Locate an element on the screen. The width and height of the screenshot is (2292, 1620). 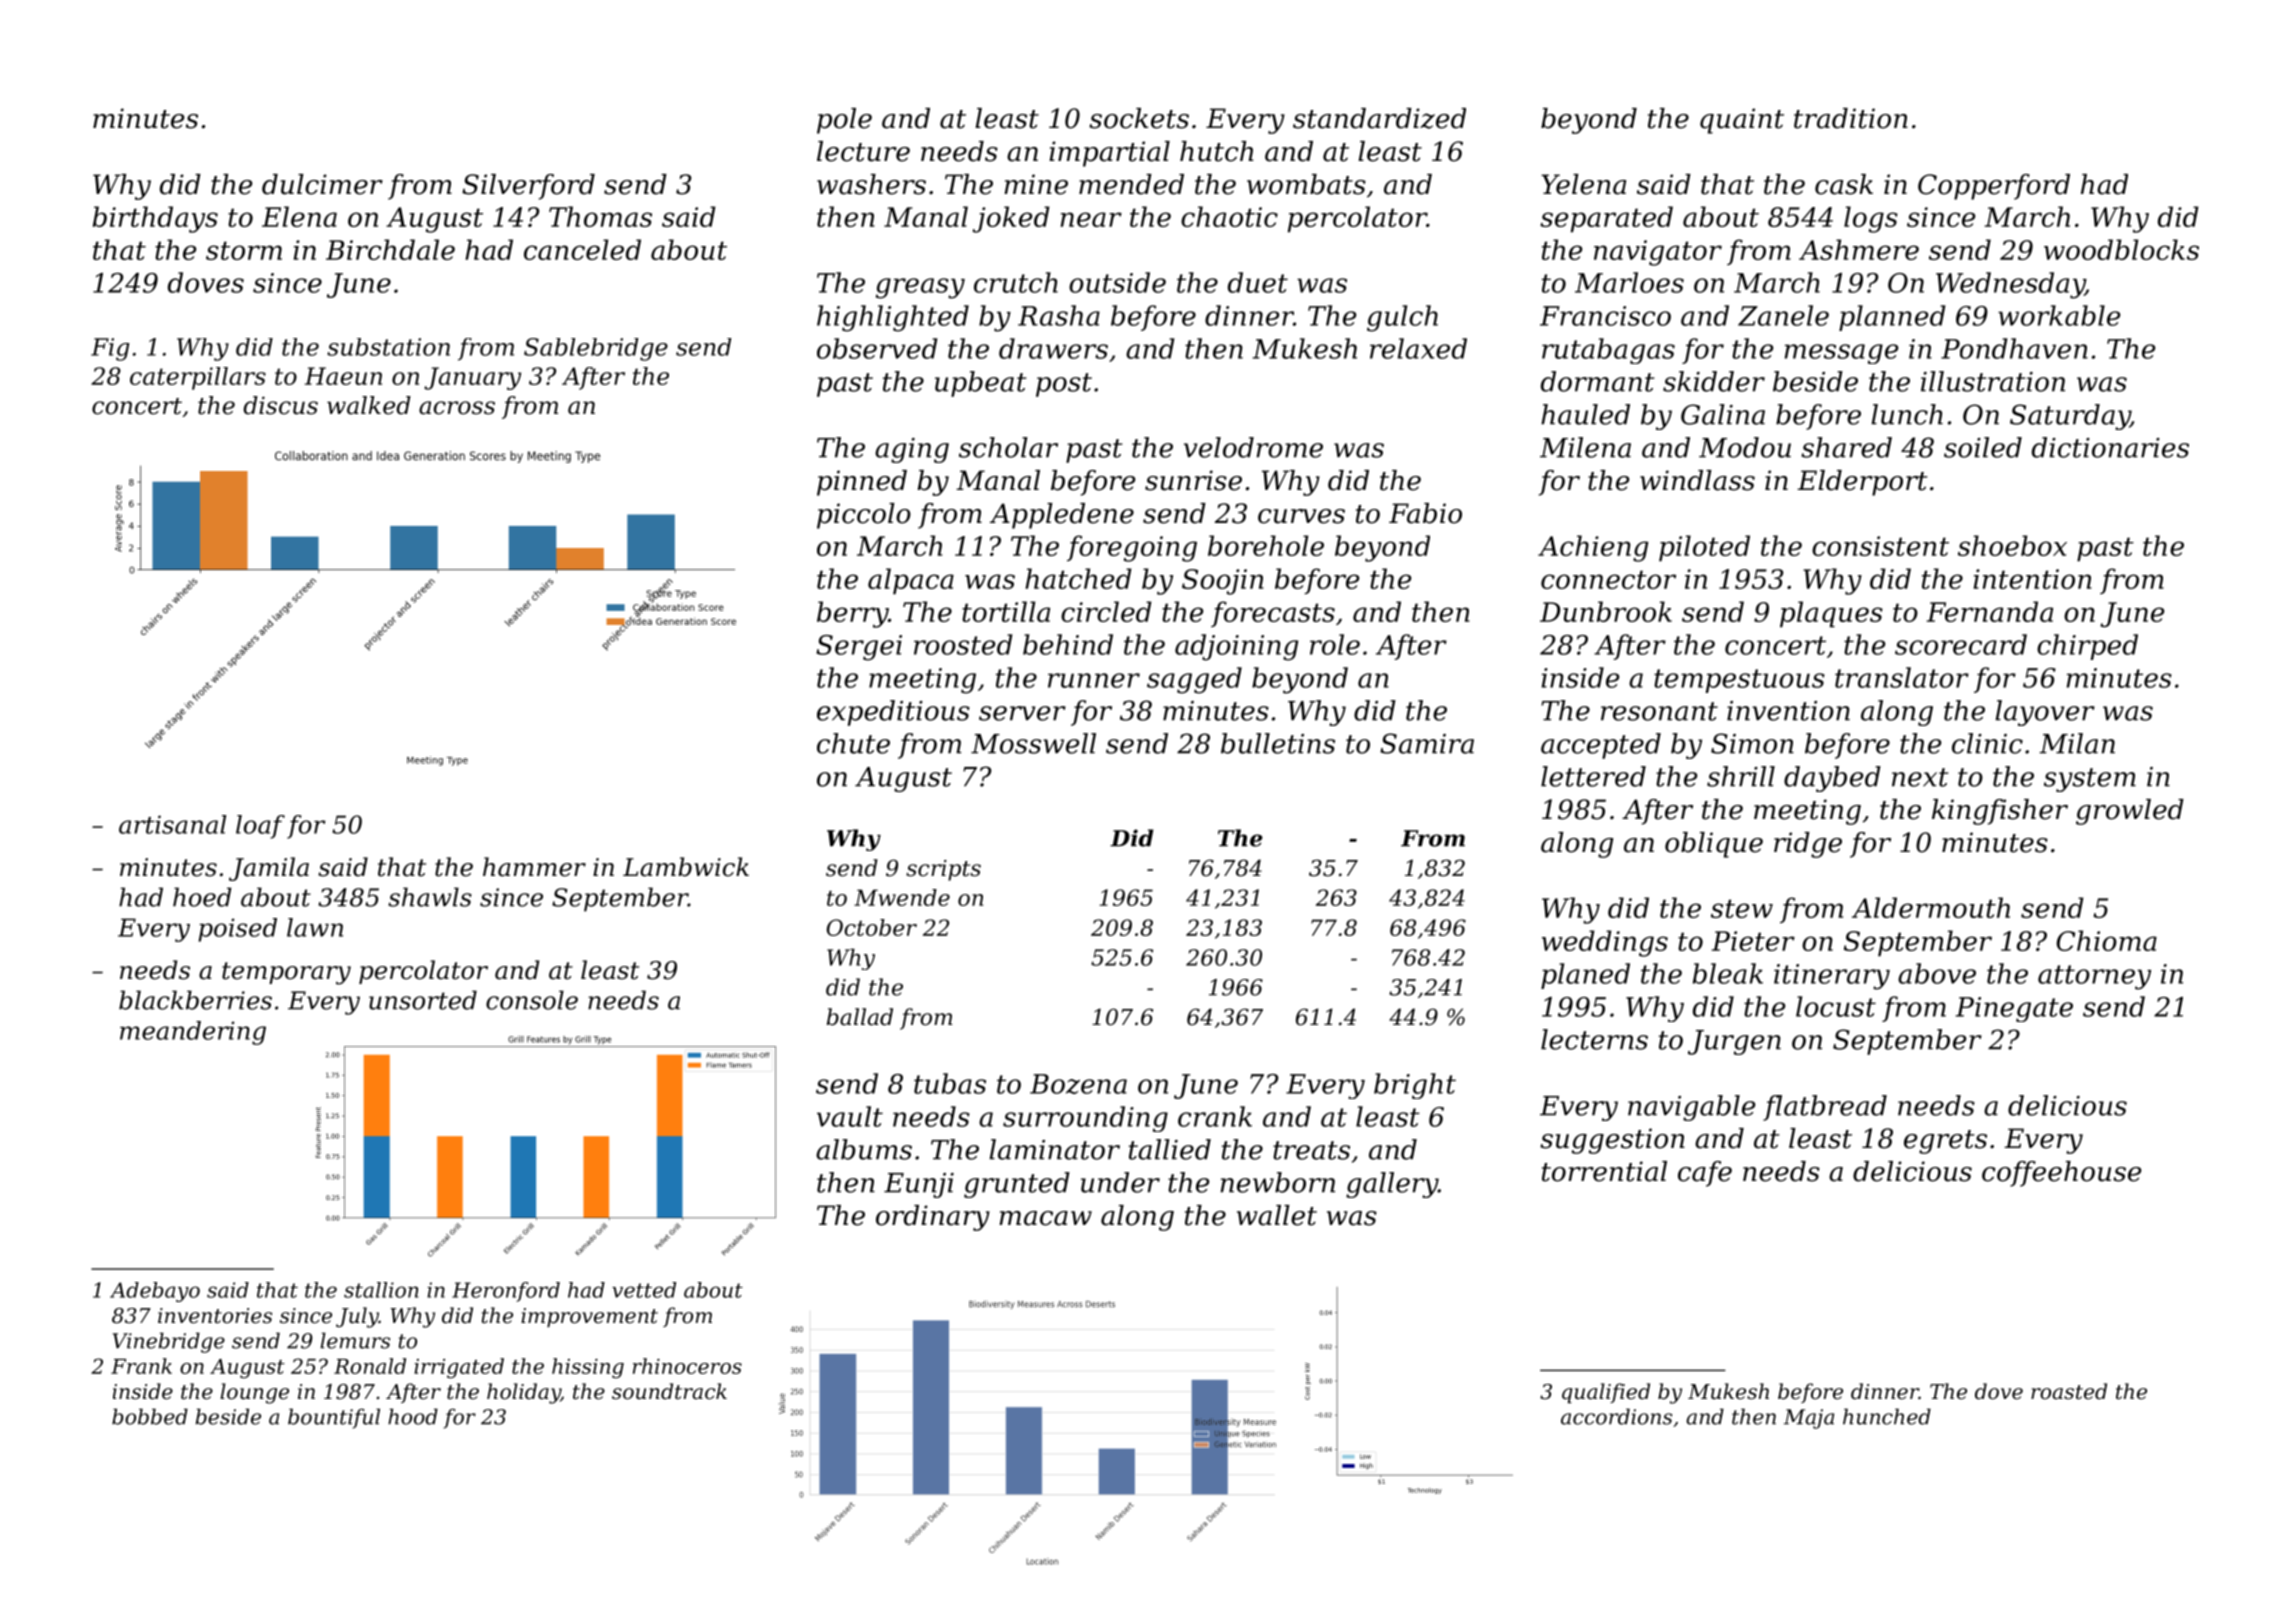
egrets is located at coordinates (1945, 1142).
